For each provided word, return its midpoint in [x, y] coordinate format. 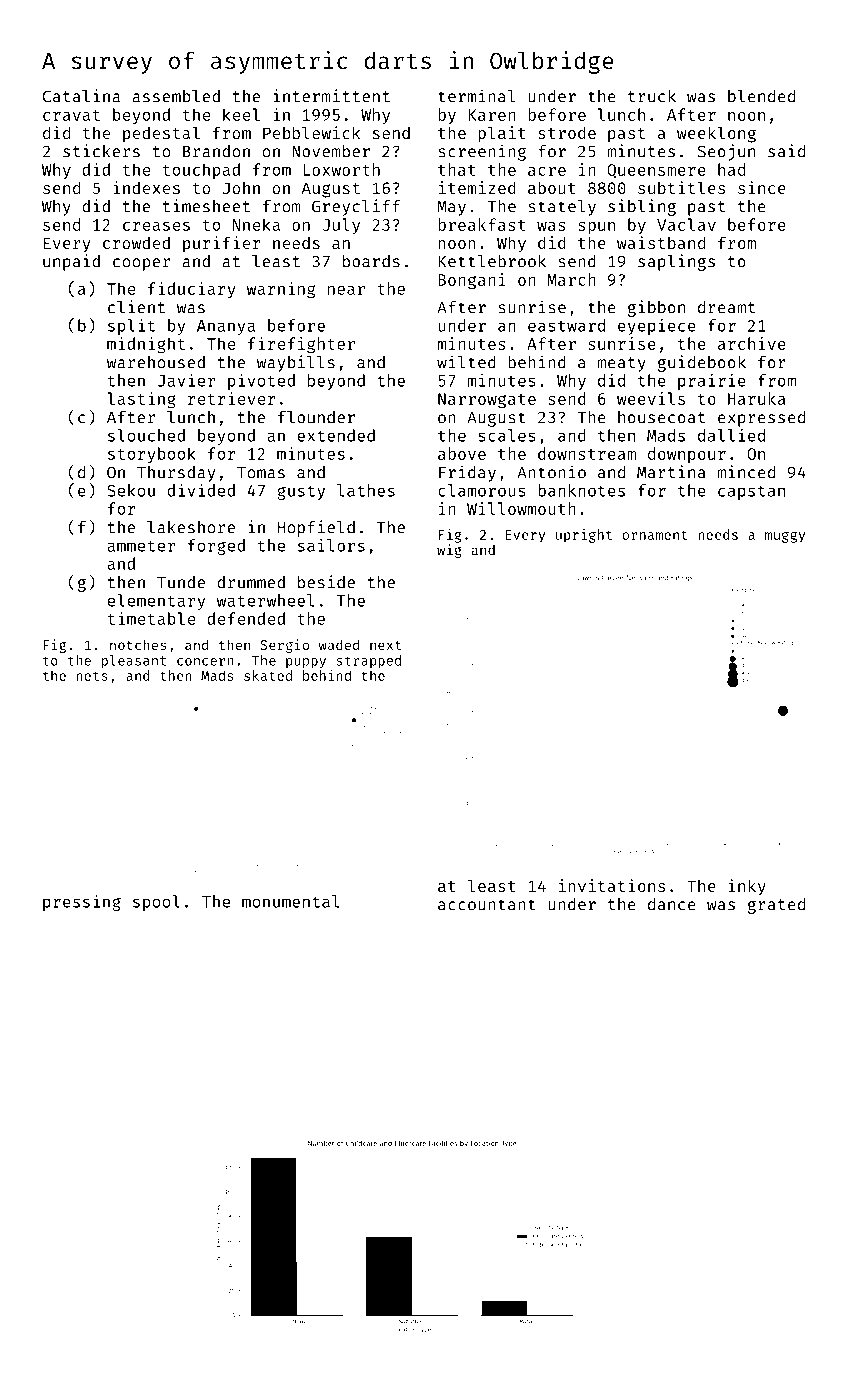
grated [776, 906]
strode [567, 132]
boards [371, 261]
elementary [156, 602]
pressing [82, 902]
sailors [331, 545]
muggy [785, 537]
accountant [487, 905]
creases [156, 226]
